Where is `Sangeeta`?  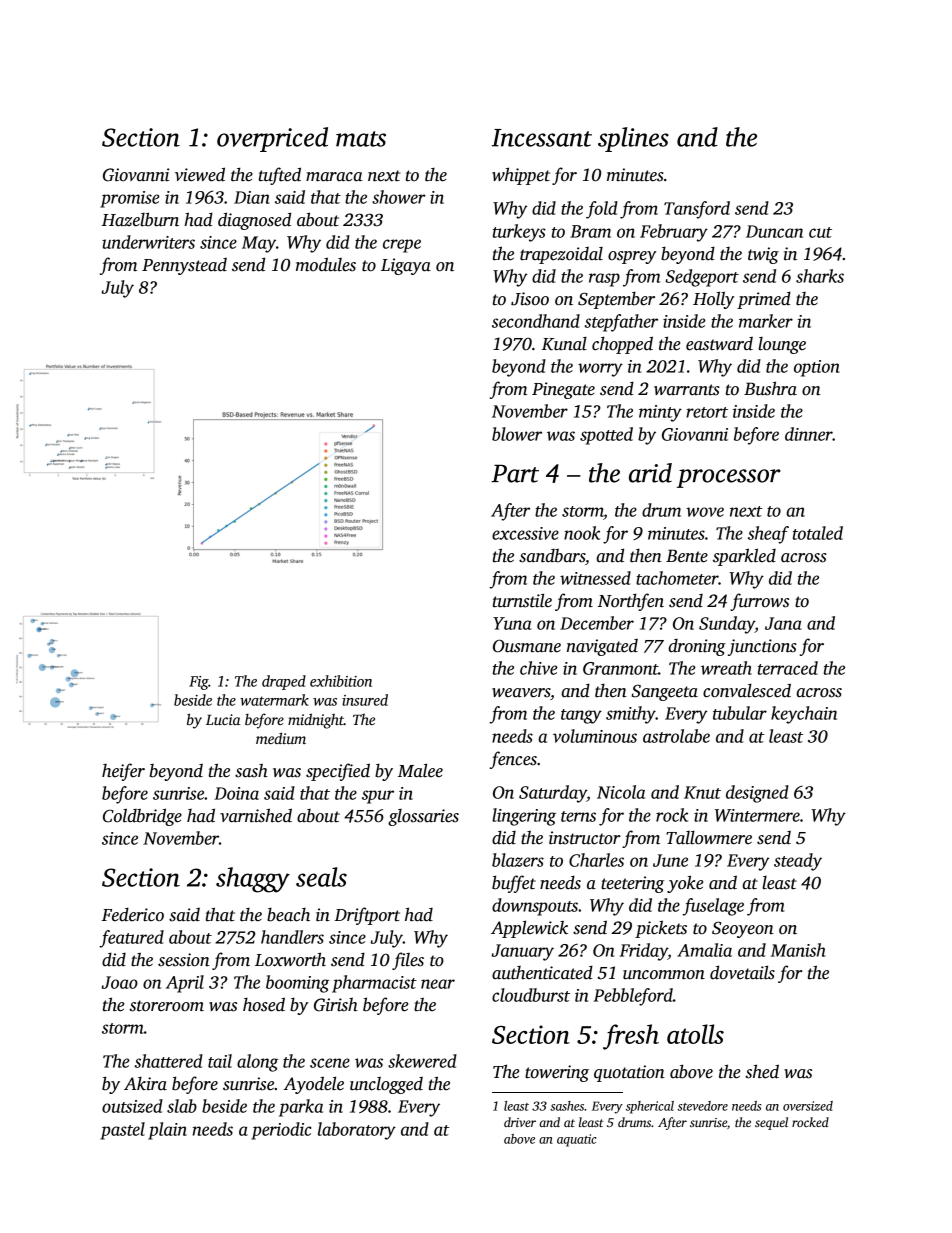
Sangeeta is located at coordinates (665, 692).
